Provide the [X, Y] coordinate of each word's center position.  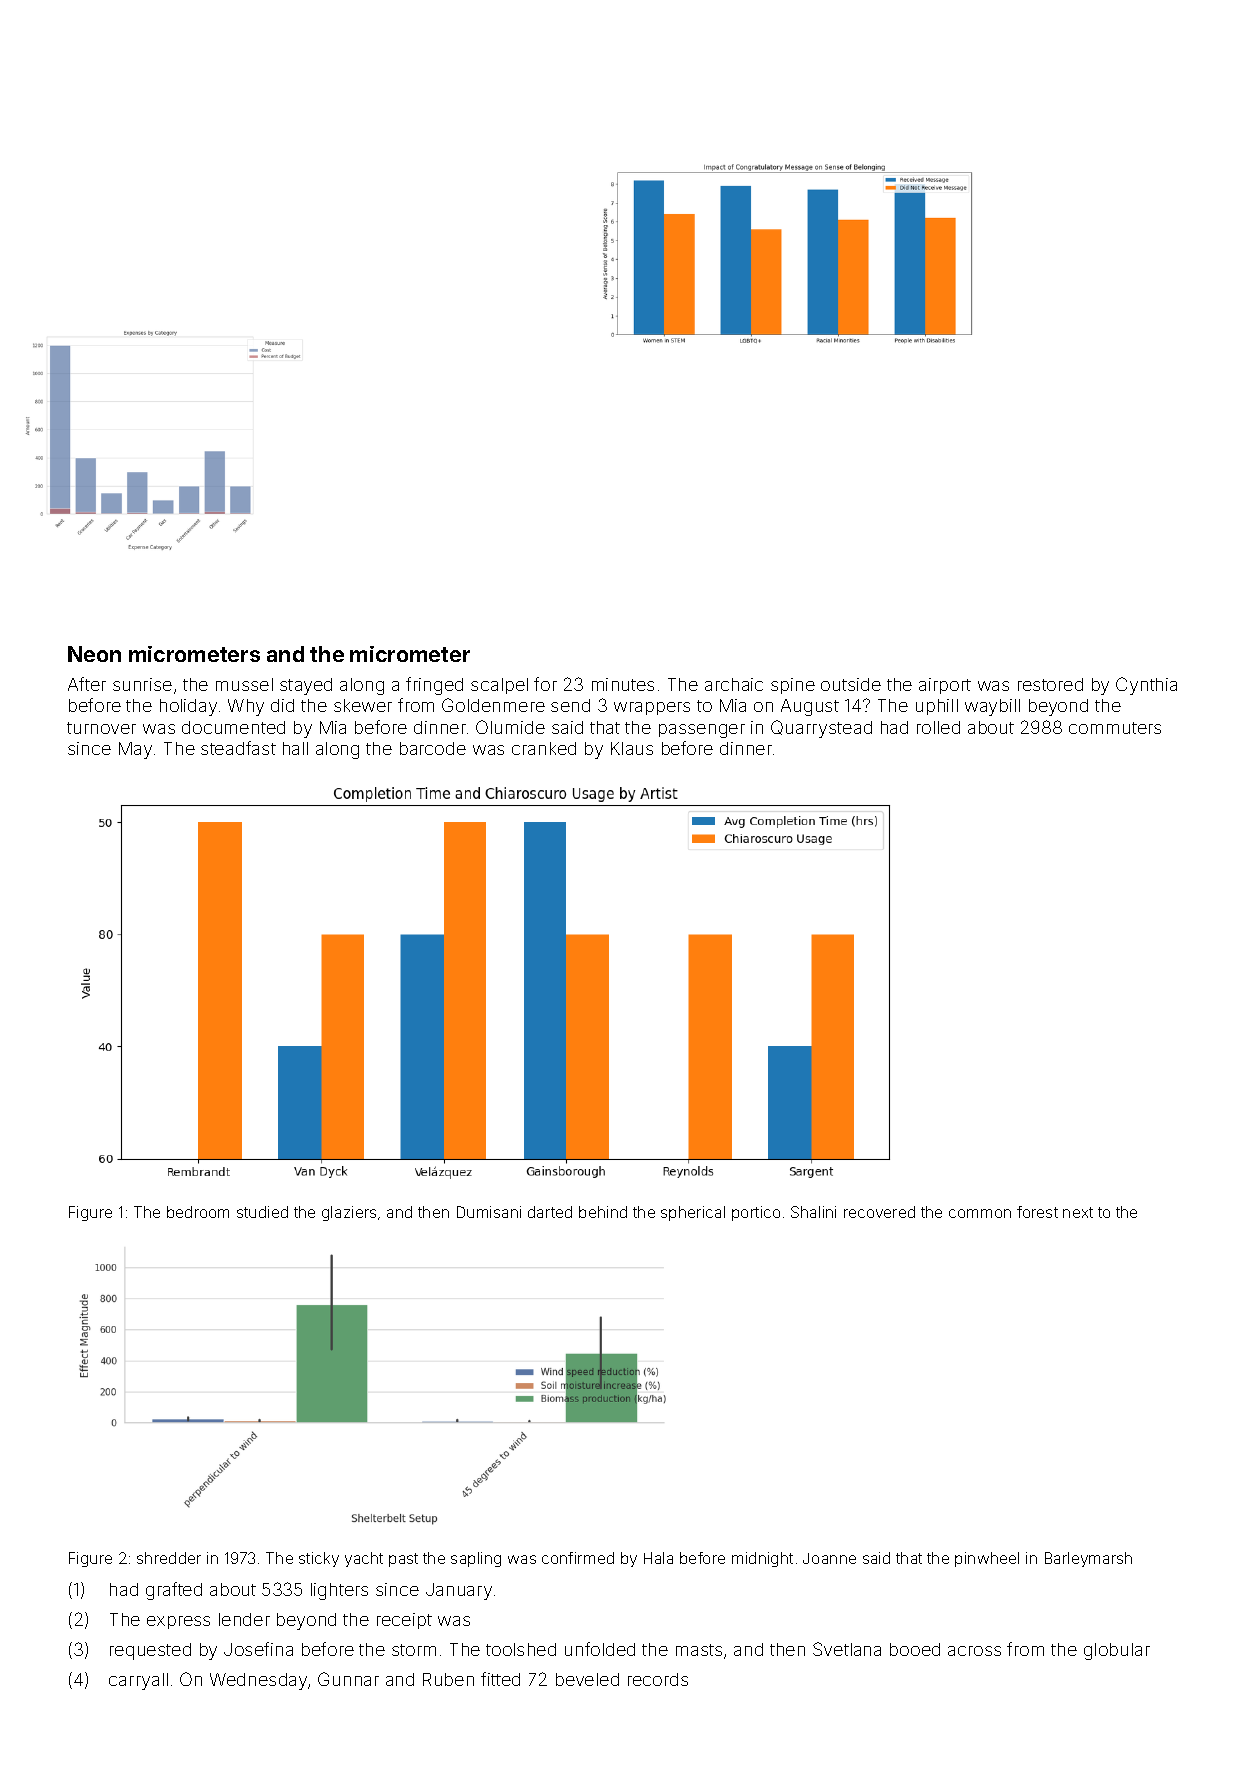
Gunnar [348, 1679]
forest [1037, 1212]
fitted [500, 1679]
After [87, 684]
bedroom [198, 1212]
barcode [433, 748]
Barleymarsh [1088, 1559]
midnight [762, 1559]
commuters [1115, 728]
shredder [169, 1558]
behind [603, 1212]
